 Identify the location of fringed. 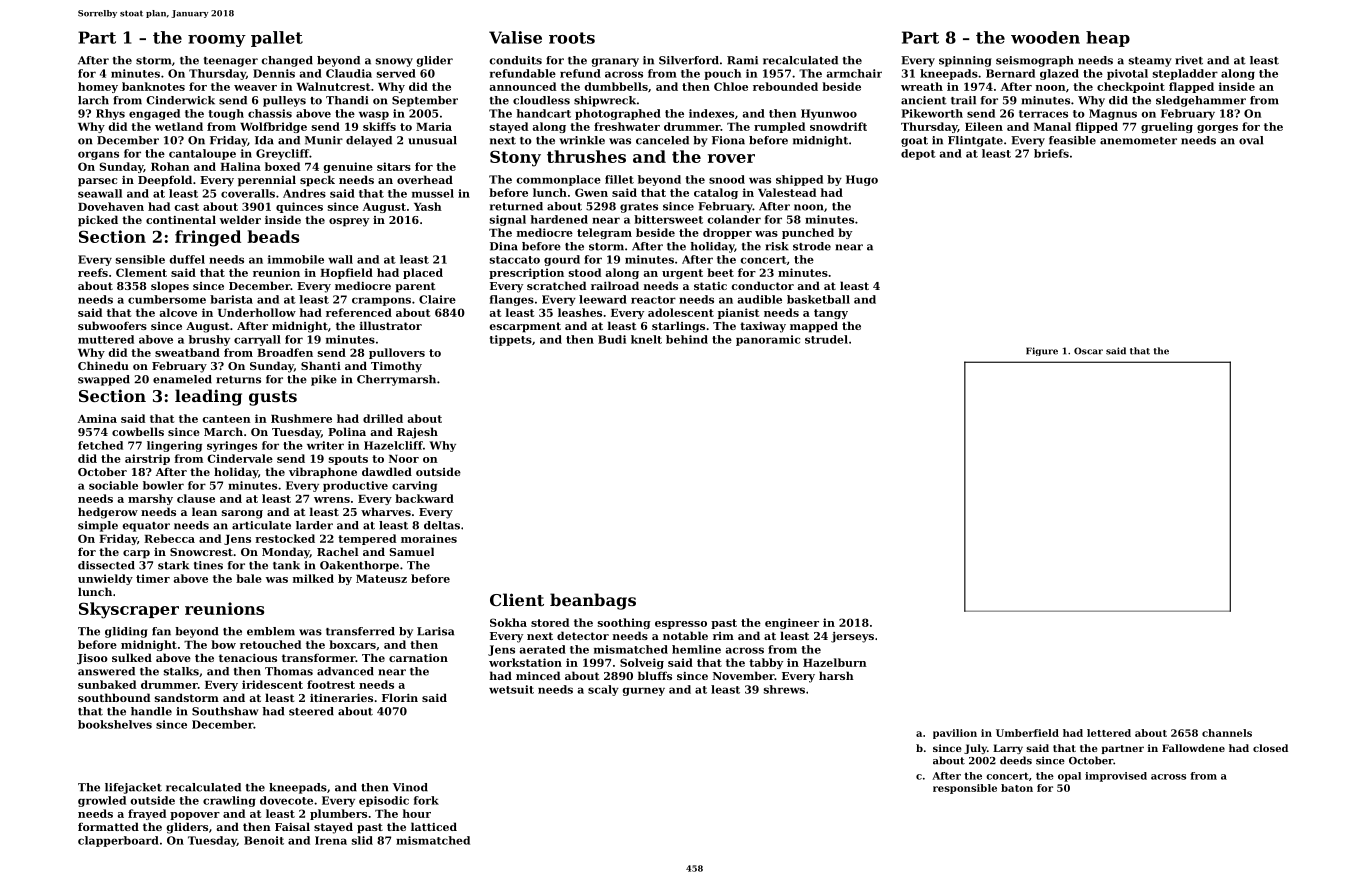
(208, 238).
